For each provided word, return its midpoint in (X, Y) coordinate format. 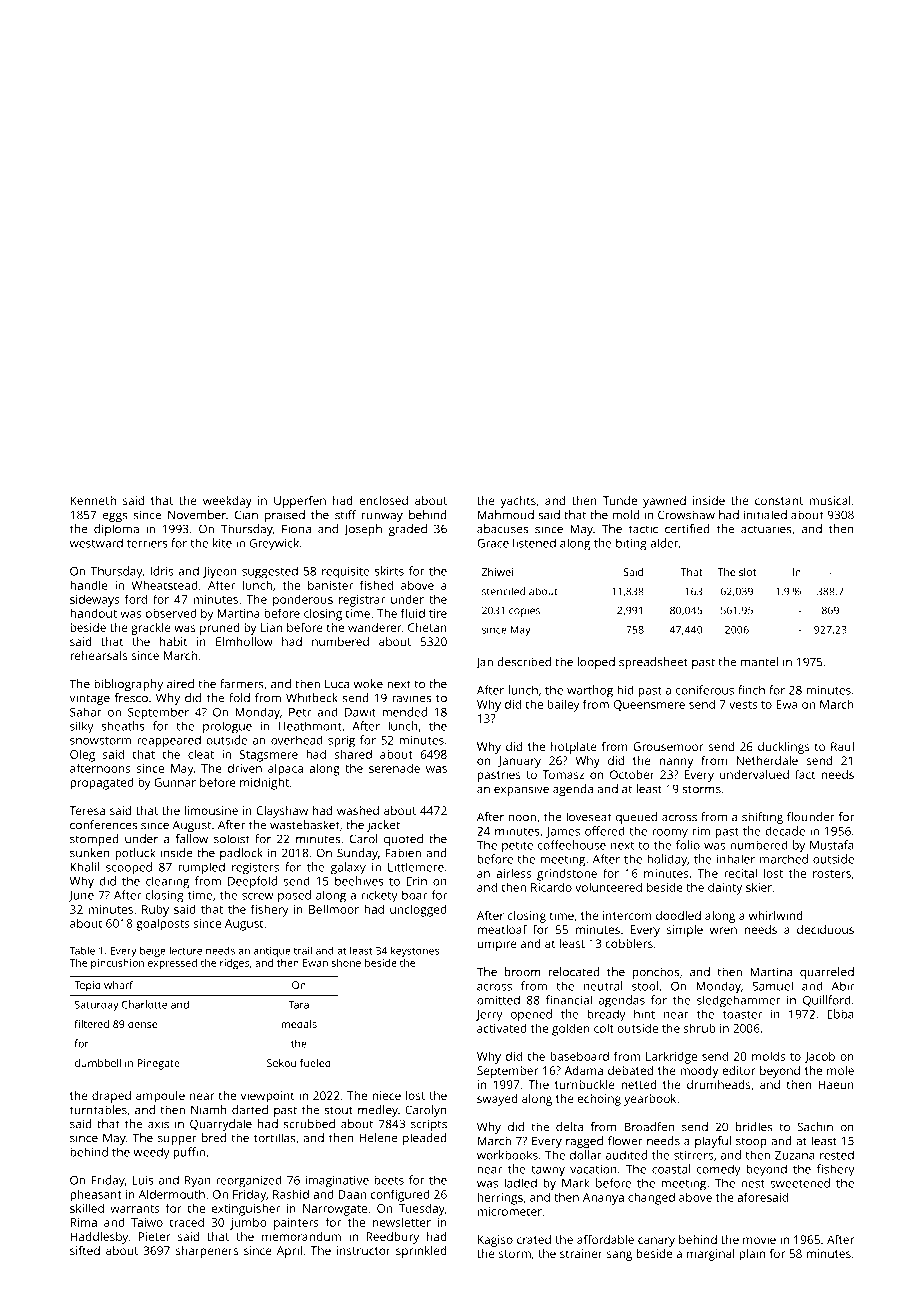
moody (699, 1072)
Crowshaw (686, 515)
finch (751, 690)
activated (502, 1028)
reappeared (169, 741)
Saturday (97, 1005)
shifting (762, 818)
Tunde (620, 500)
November (197, 515)
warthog (590, 691)
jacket (383, 826)
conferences (103, 825)
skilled (87, 1208)
